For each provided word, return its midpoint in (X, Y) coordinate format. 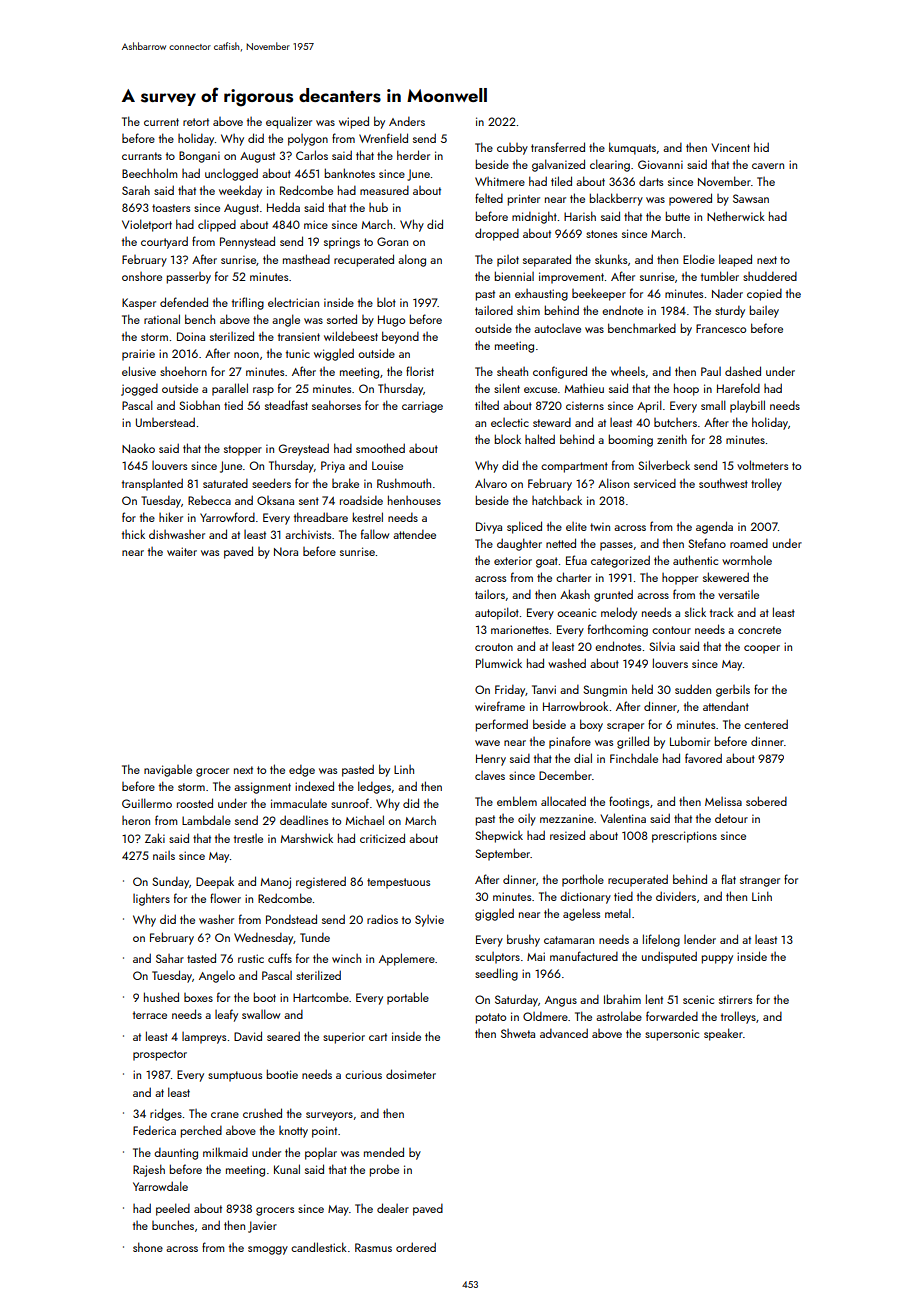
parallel (230, 389)
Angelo (217, 977)
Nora (286, 551)
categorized (620, 561)
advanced (564, 1033)
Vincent (730, 147)
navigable (168, 770)
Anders (407, 121)
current (161, 122)
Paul (711, 371)
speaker (723, 1034)
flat (728, 879)
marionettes (520, 629)
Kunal (287, 1169)
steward (552, 422)
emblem (517, 801)
